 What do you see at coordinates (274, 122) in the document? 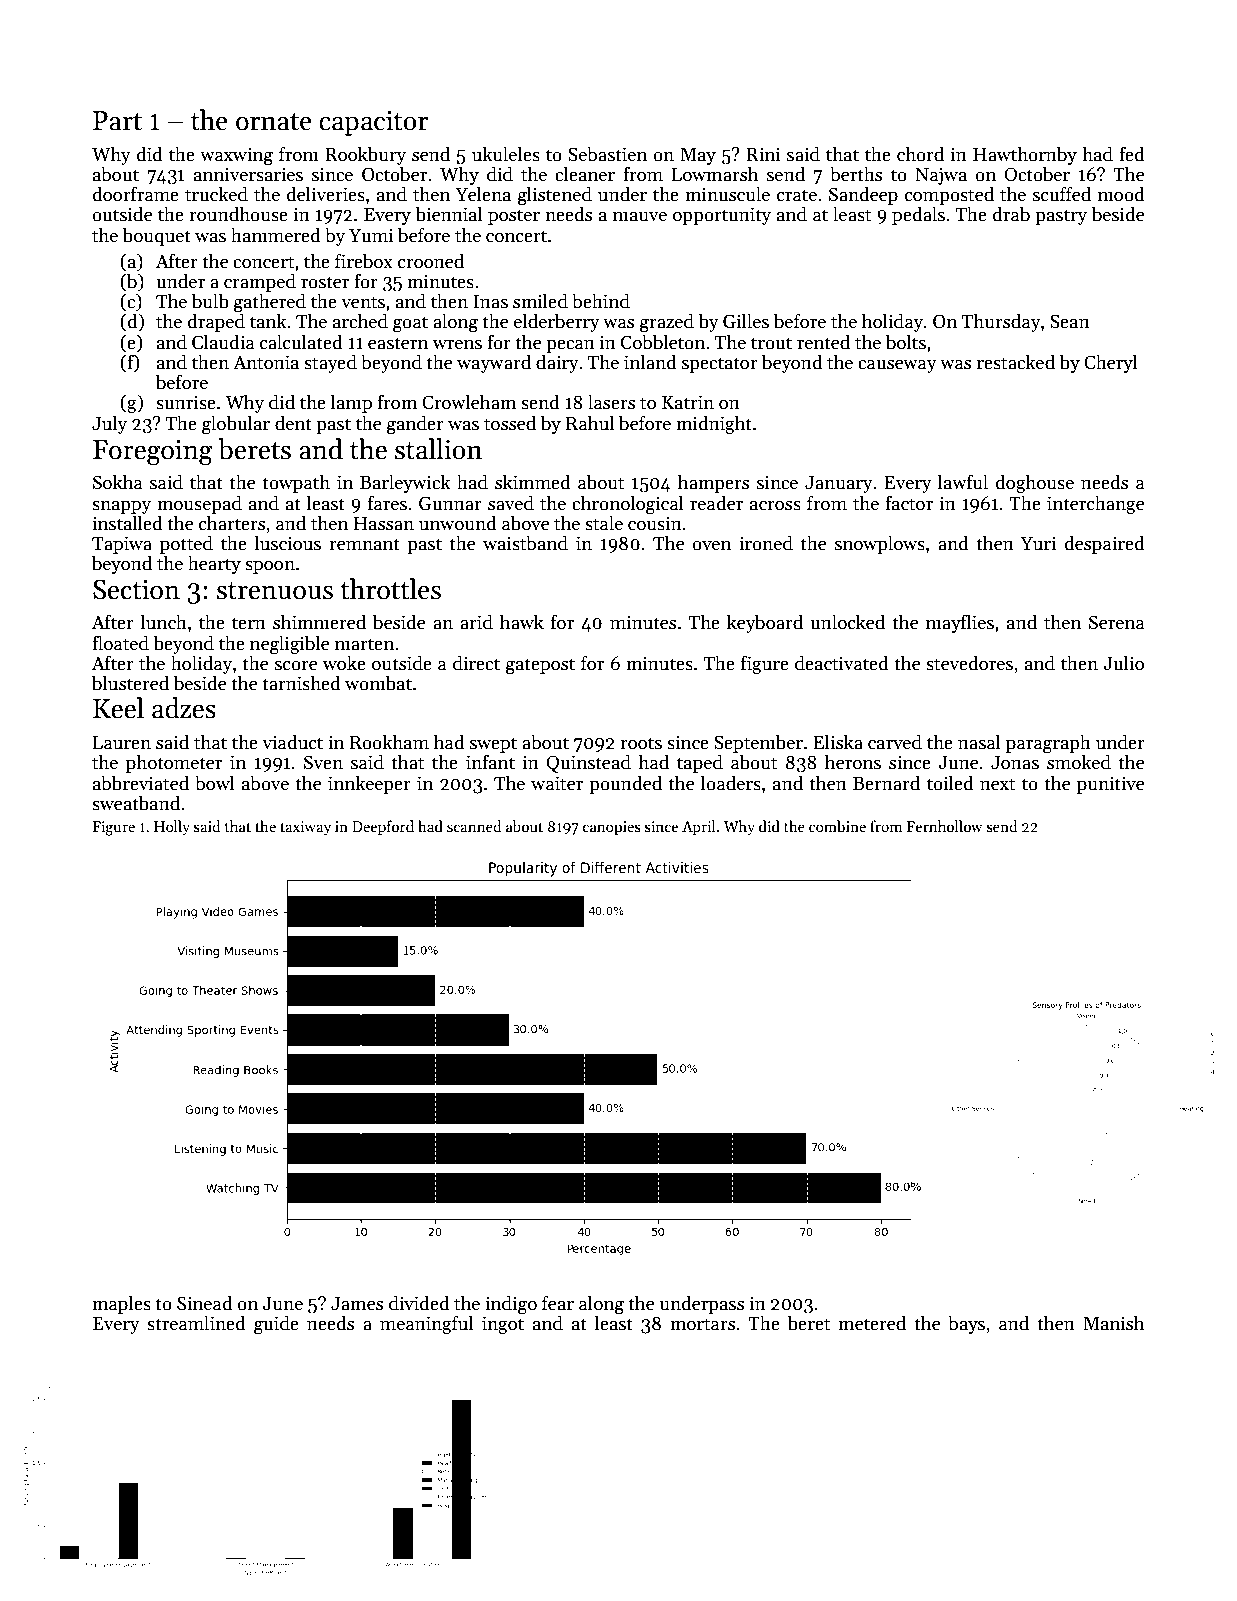
I see `ornate` at bounding box center [274, 122].
